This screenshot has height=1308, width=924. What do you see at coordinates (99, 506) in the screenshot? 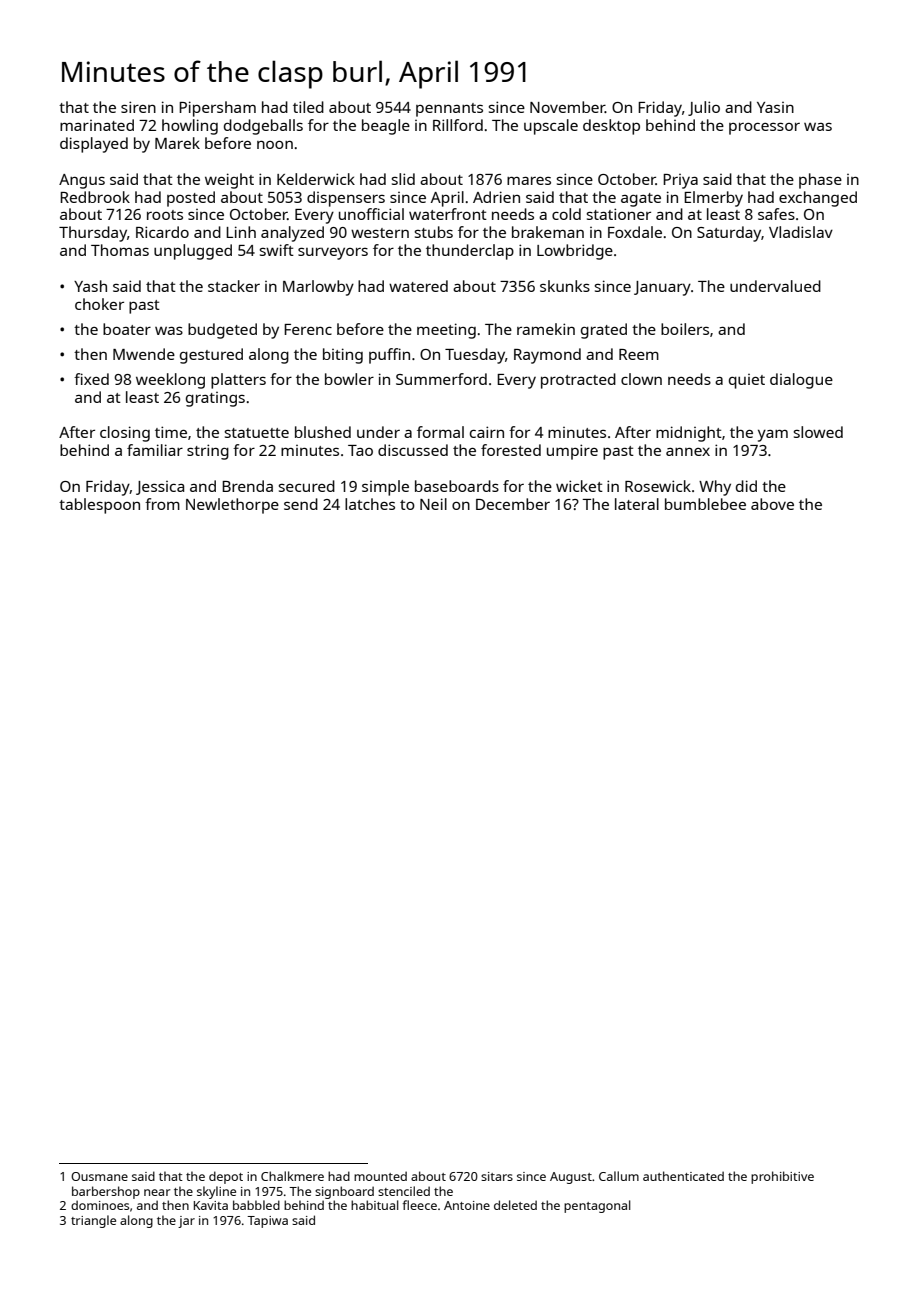
I see `tablespoon` at bounding box center [99, 506].
